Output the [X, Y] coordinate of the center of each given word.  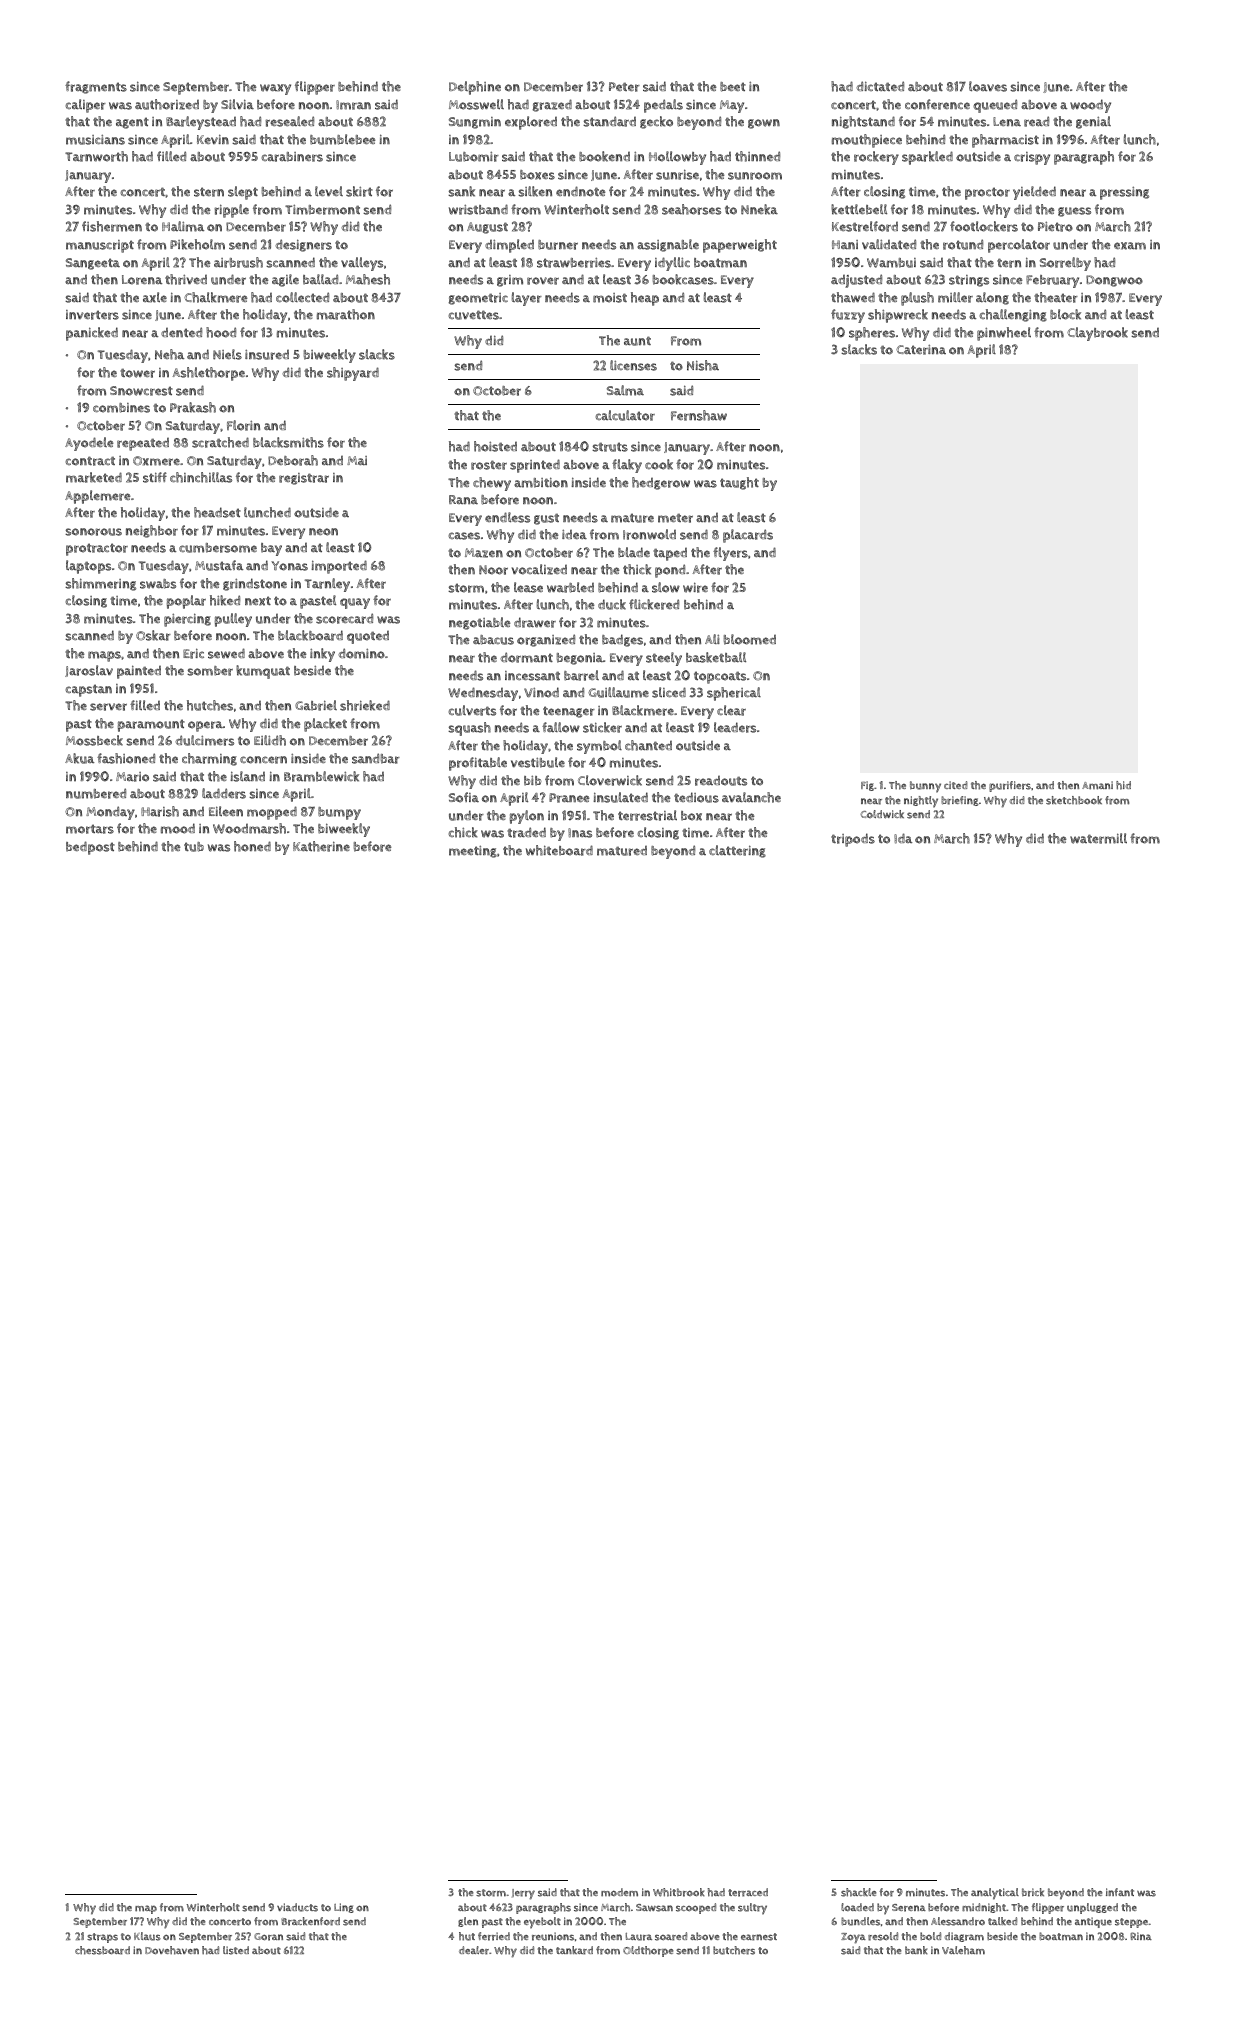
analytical [995, 1894]
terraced [748, 1892]
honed [252, 846]
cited [956, 785]
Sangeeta [93, 264]
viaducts [297, 1907]
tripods [853, 840]
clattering [737, 851]
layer [527, 299]
